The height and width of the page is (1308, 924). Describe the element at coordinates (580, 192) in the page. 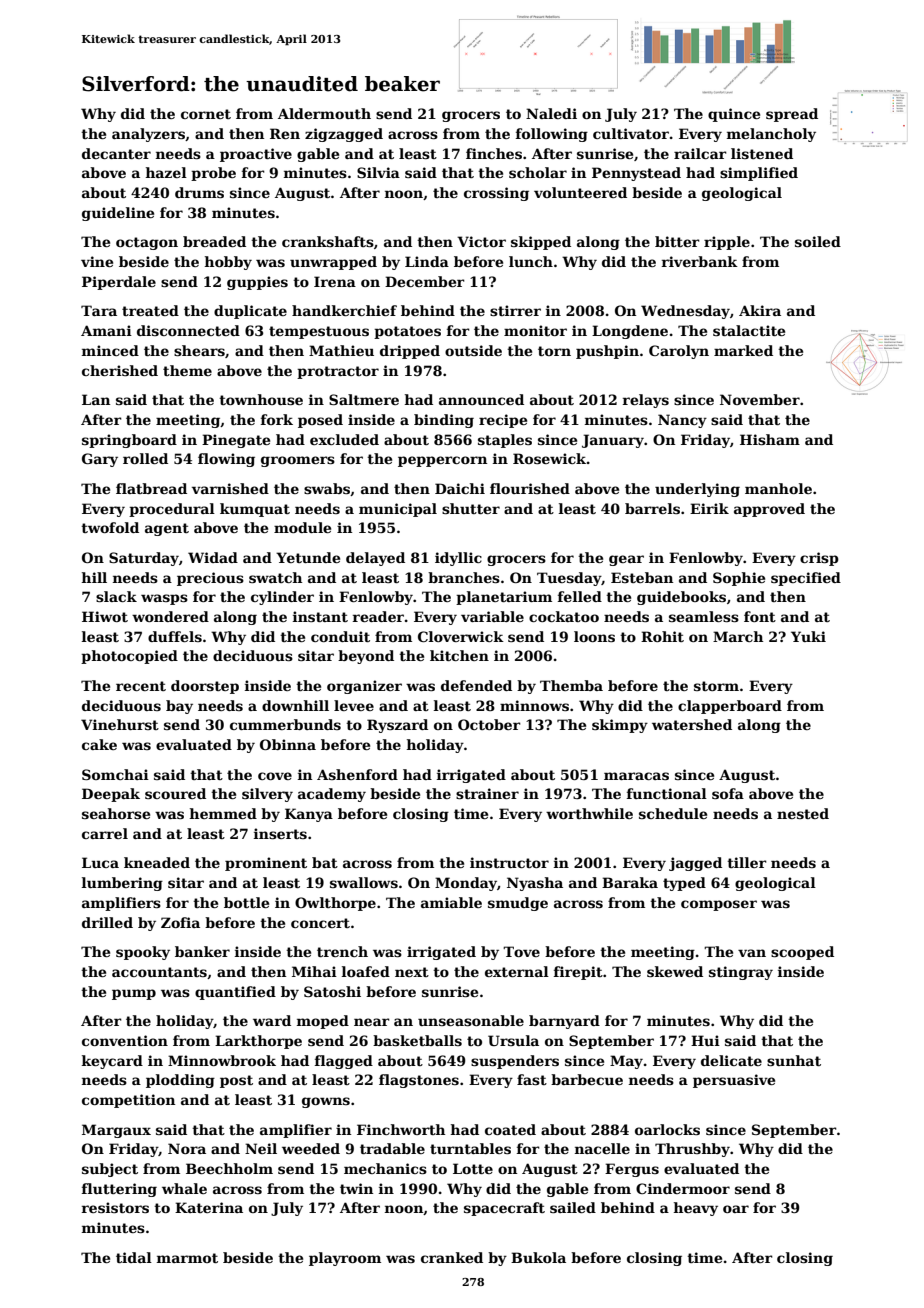

I see `volunteered` at that location.
